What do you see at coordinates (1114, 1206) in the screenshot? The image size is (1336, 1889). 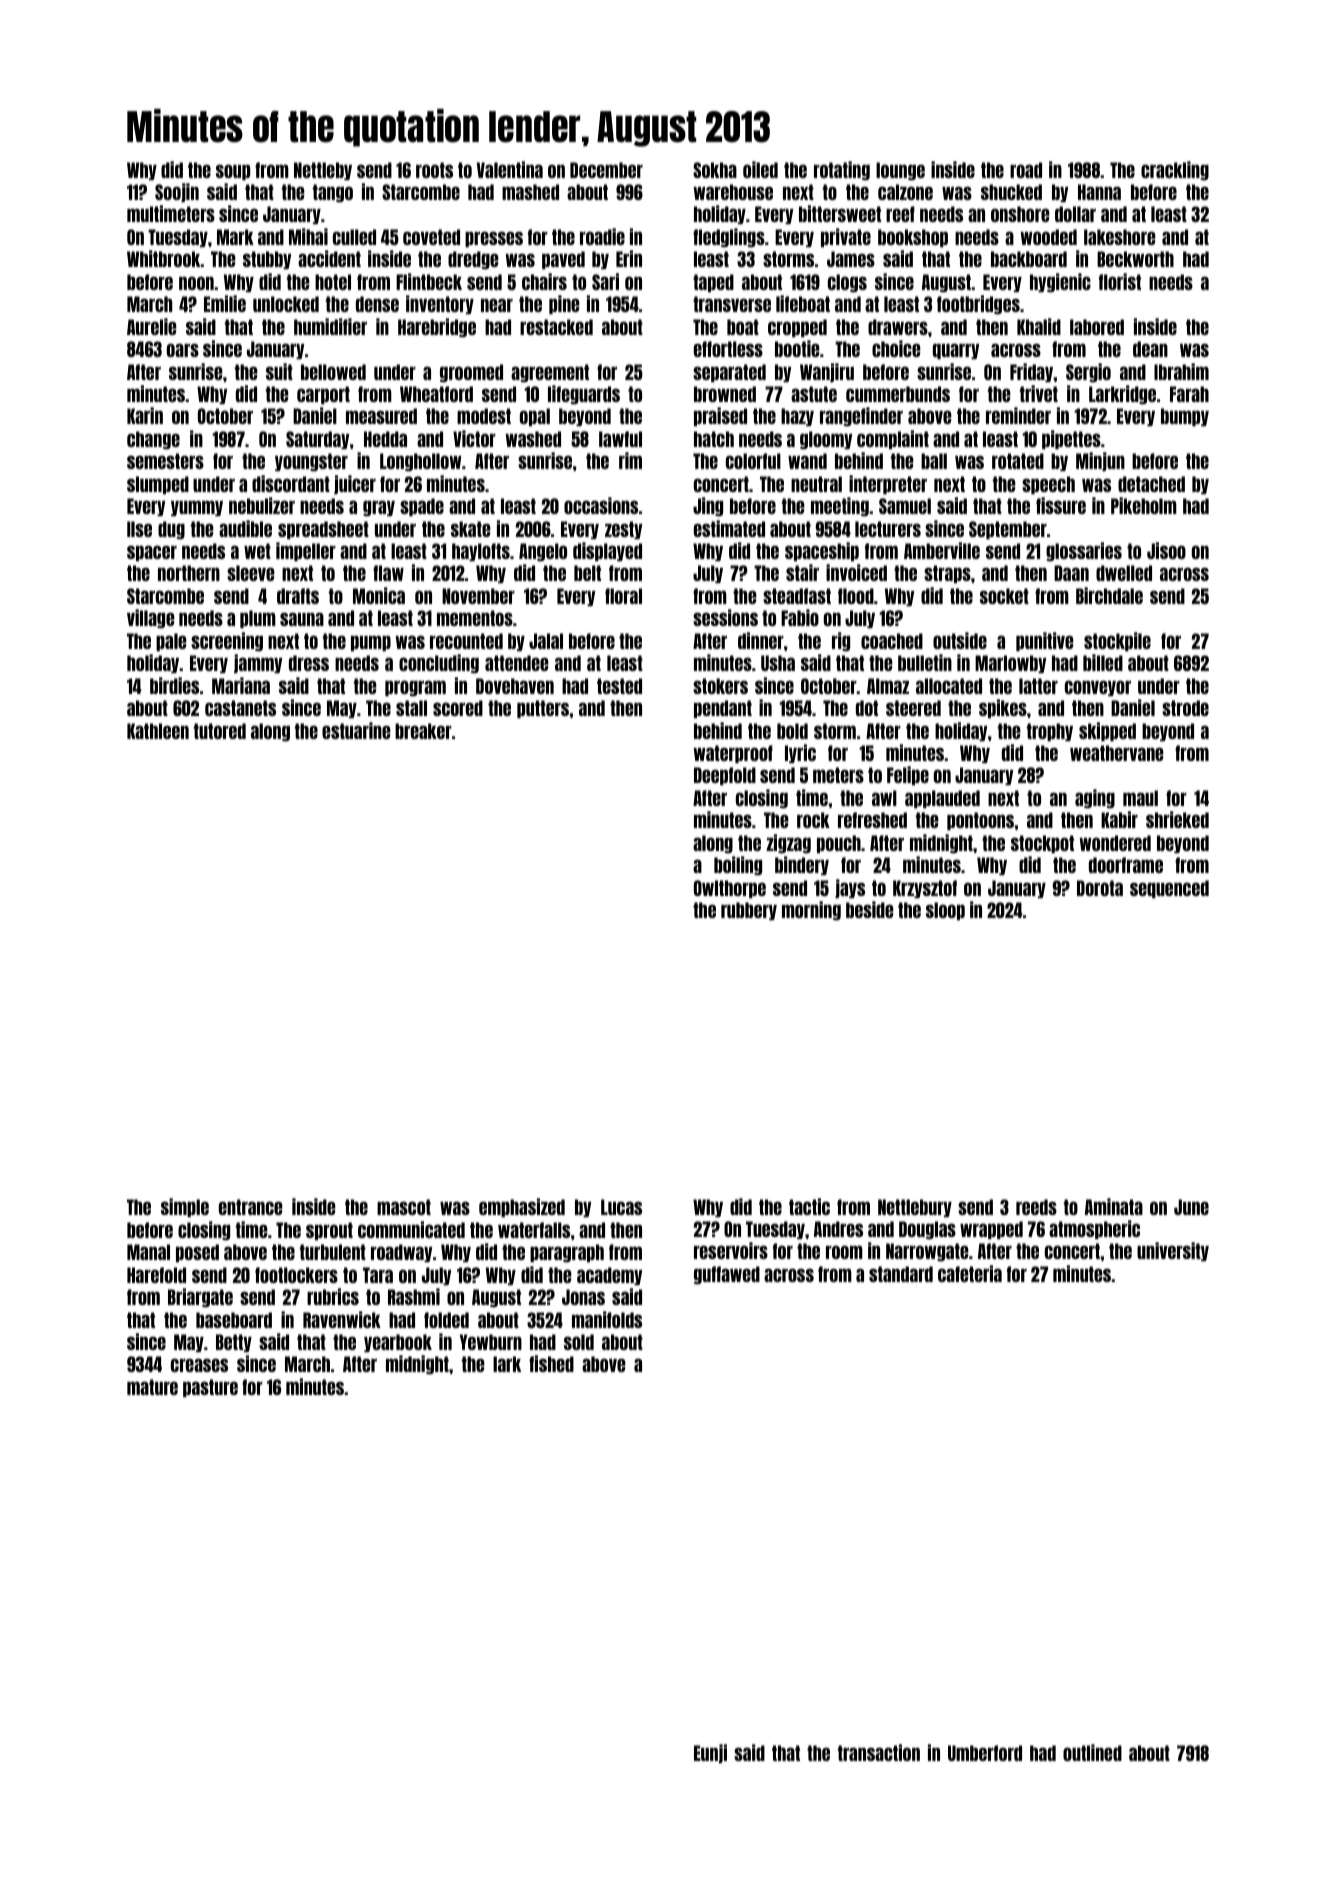 I see `Aminata` at bounding box center [1114, 1206].
